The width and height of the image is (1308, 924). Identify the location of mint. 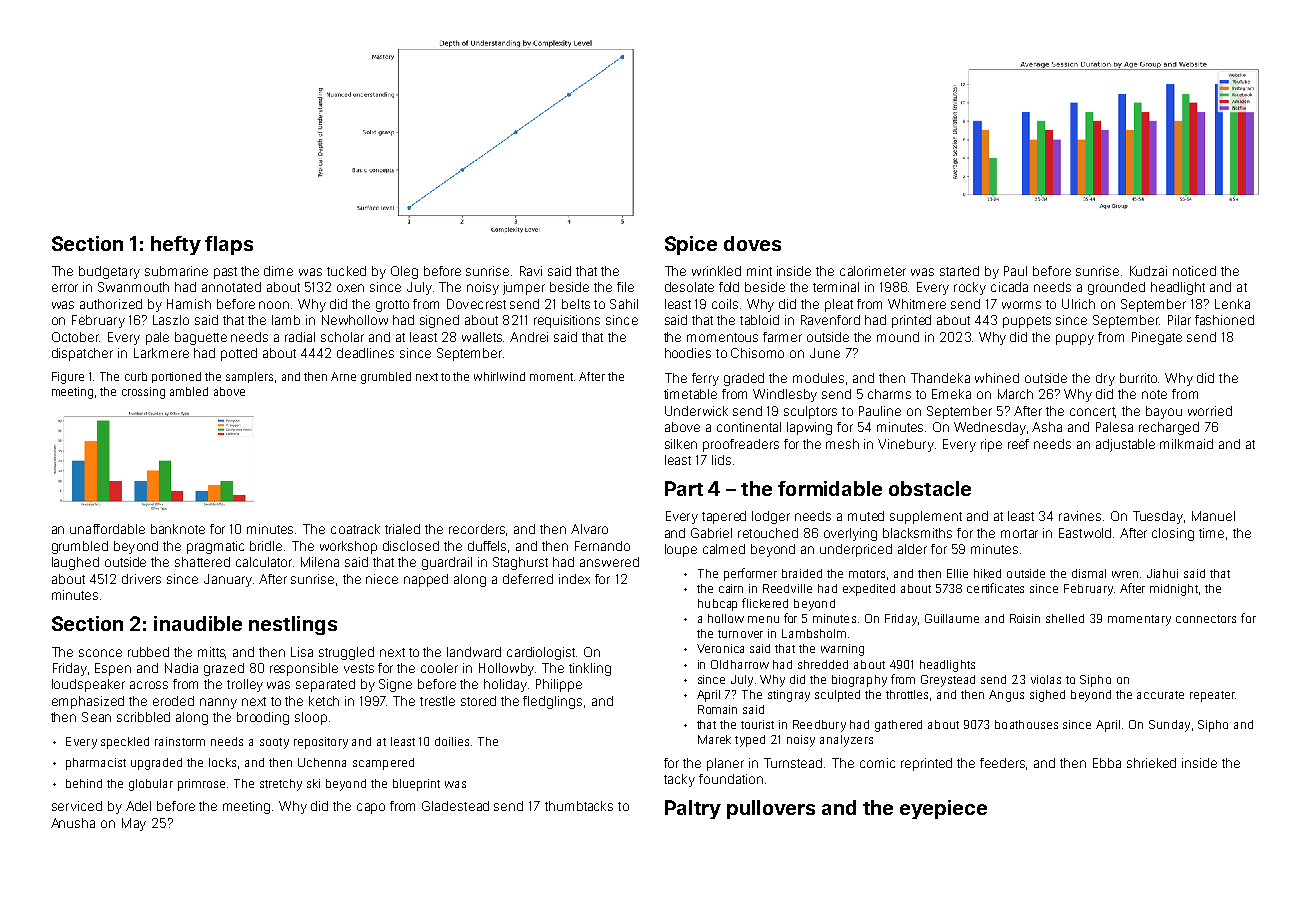
(759, 271).
